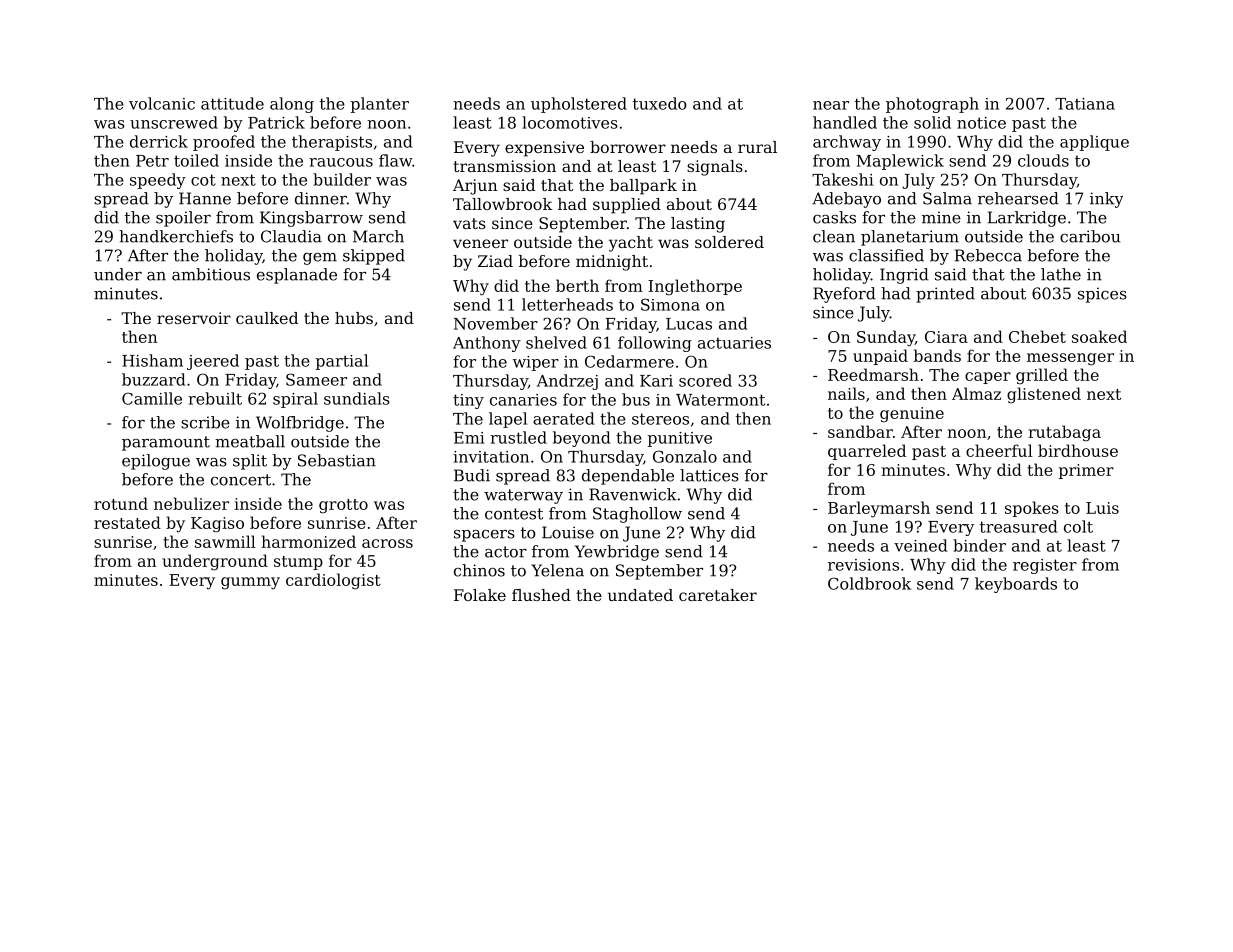  I want to click on volcanic, so click(162, 103).
